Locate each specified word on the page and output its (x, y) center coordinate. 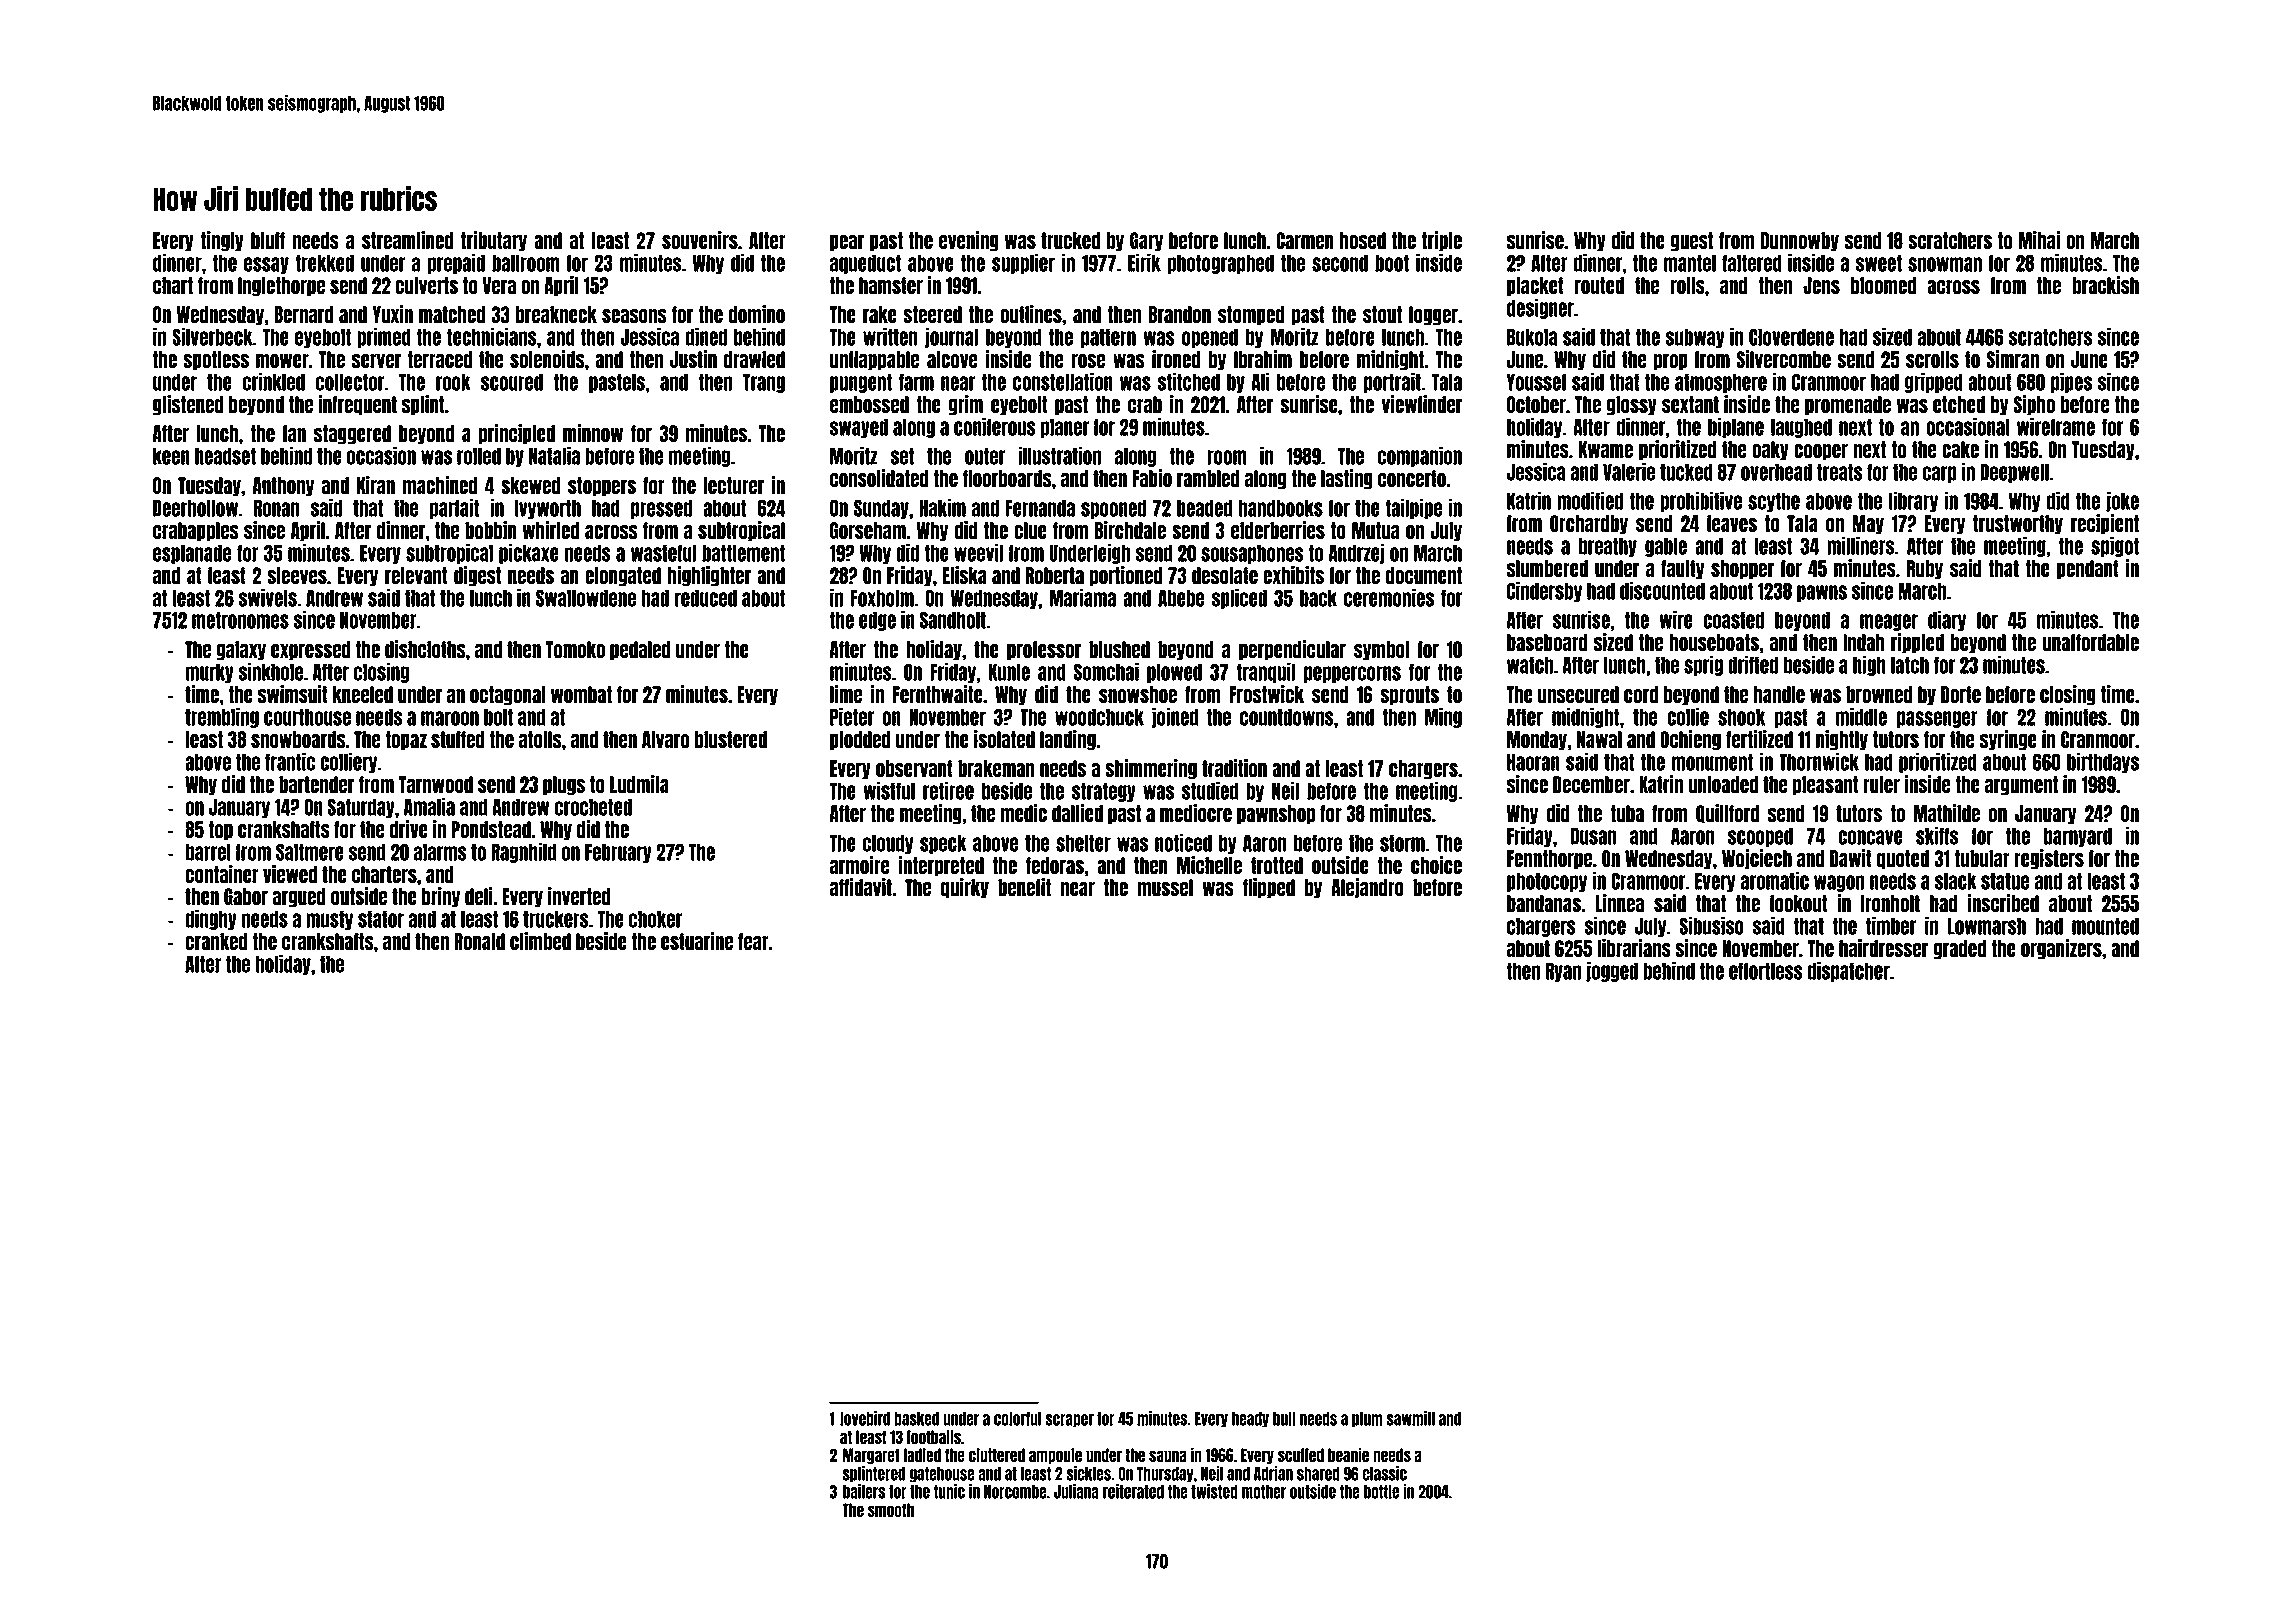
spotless (216, 361)
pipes (2071, 382)
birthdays (2103, 762)
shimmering (1151, 769)
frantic (290, 761)
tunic (949, 1491)
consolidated (879, 478)
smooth (891, 1510)
